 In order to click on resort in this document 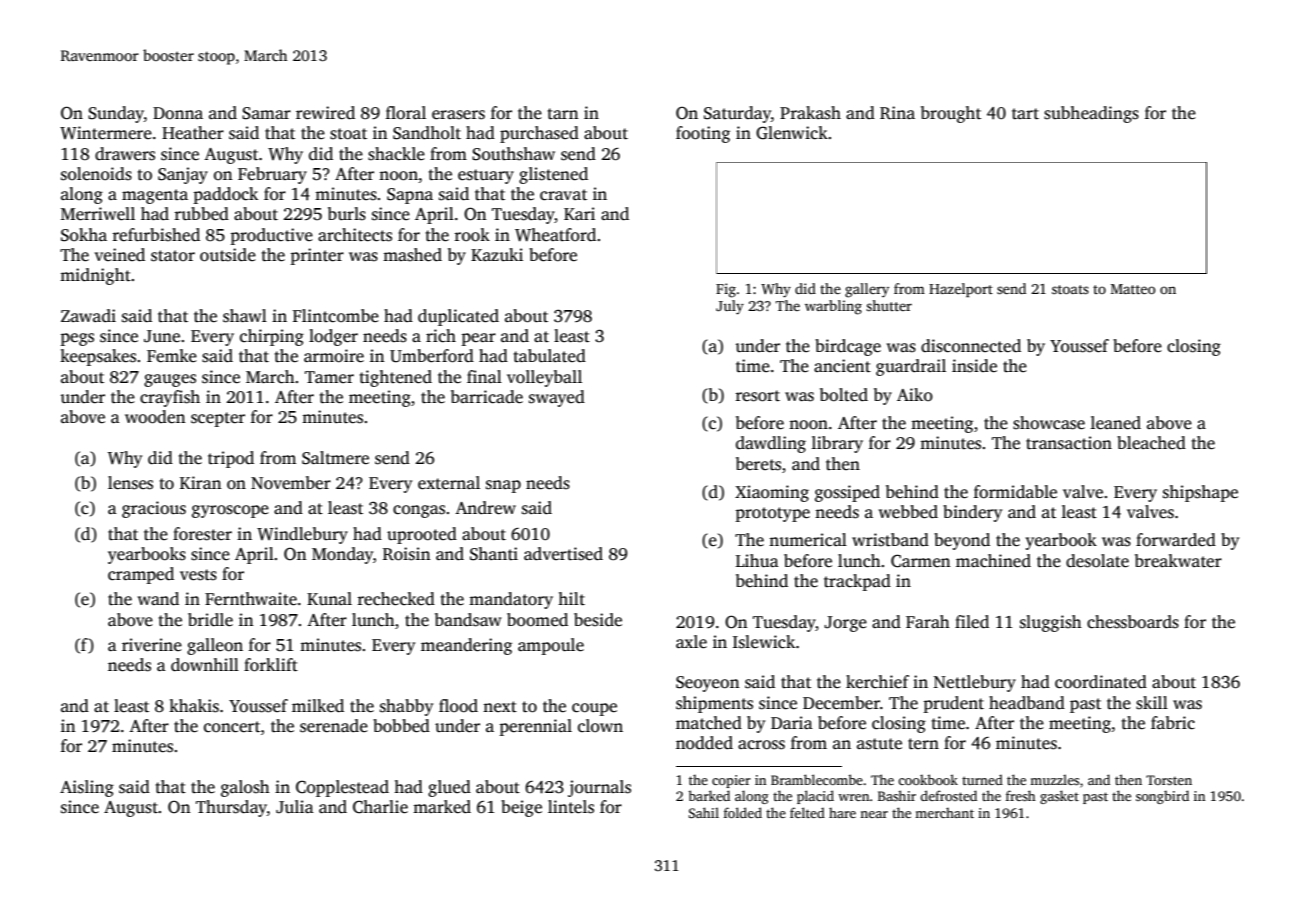, I will do `click(757, 396)`.
